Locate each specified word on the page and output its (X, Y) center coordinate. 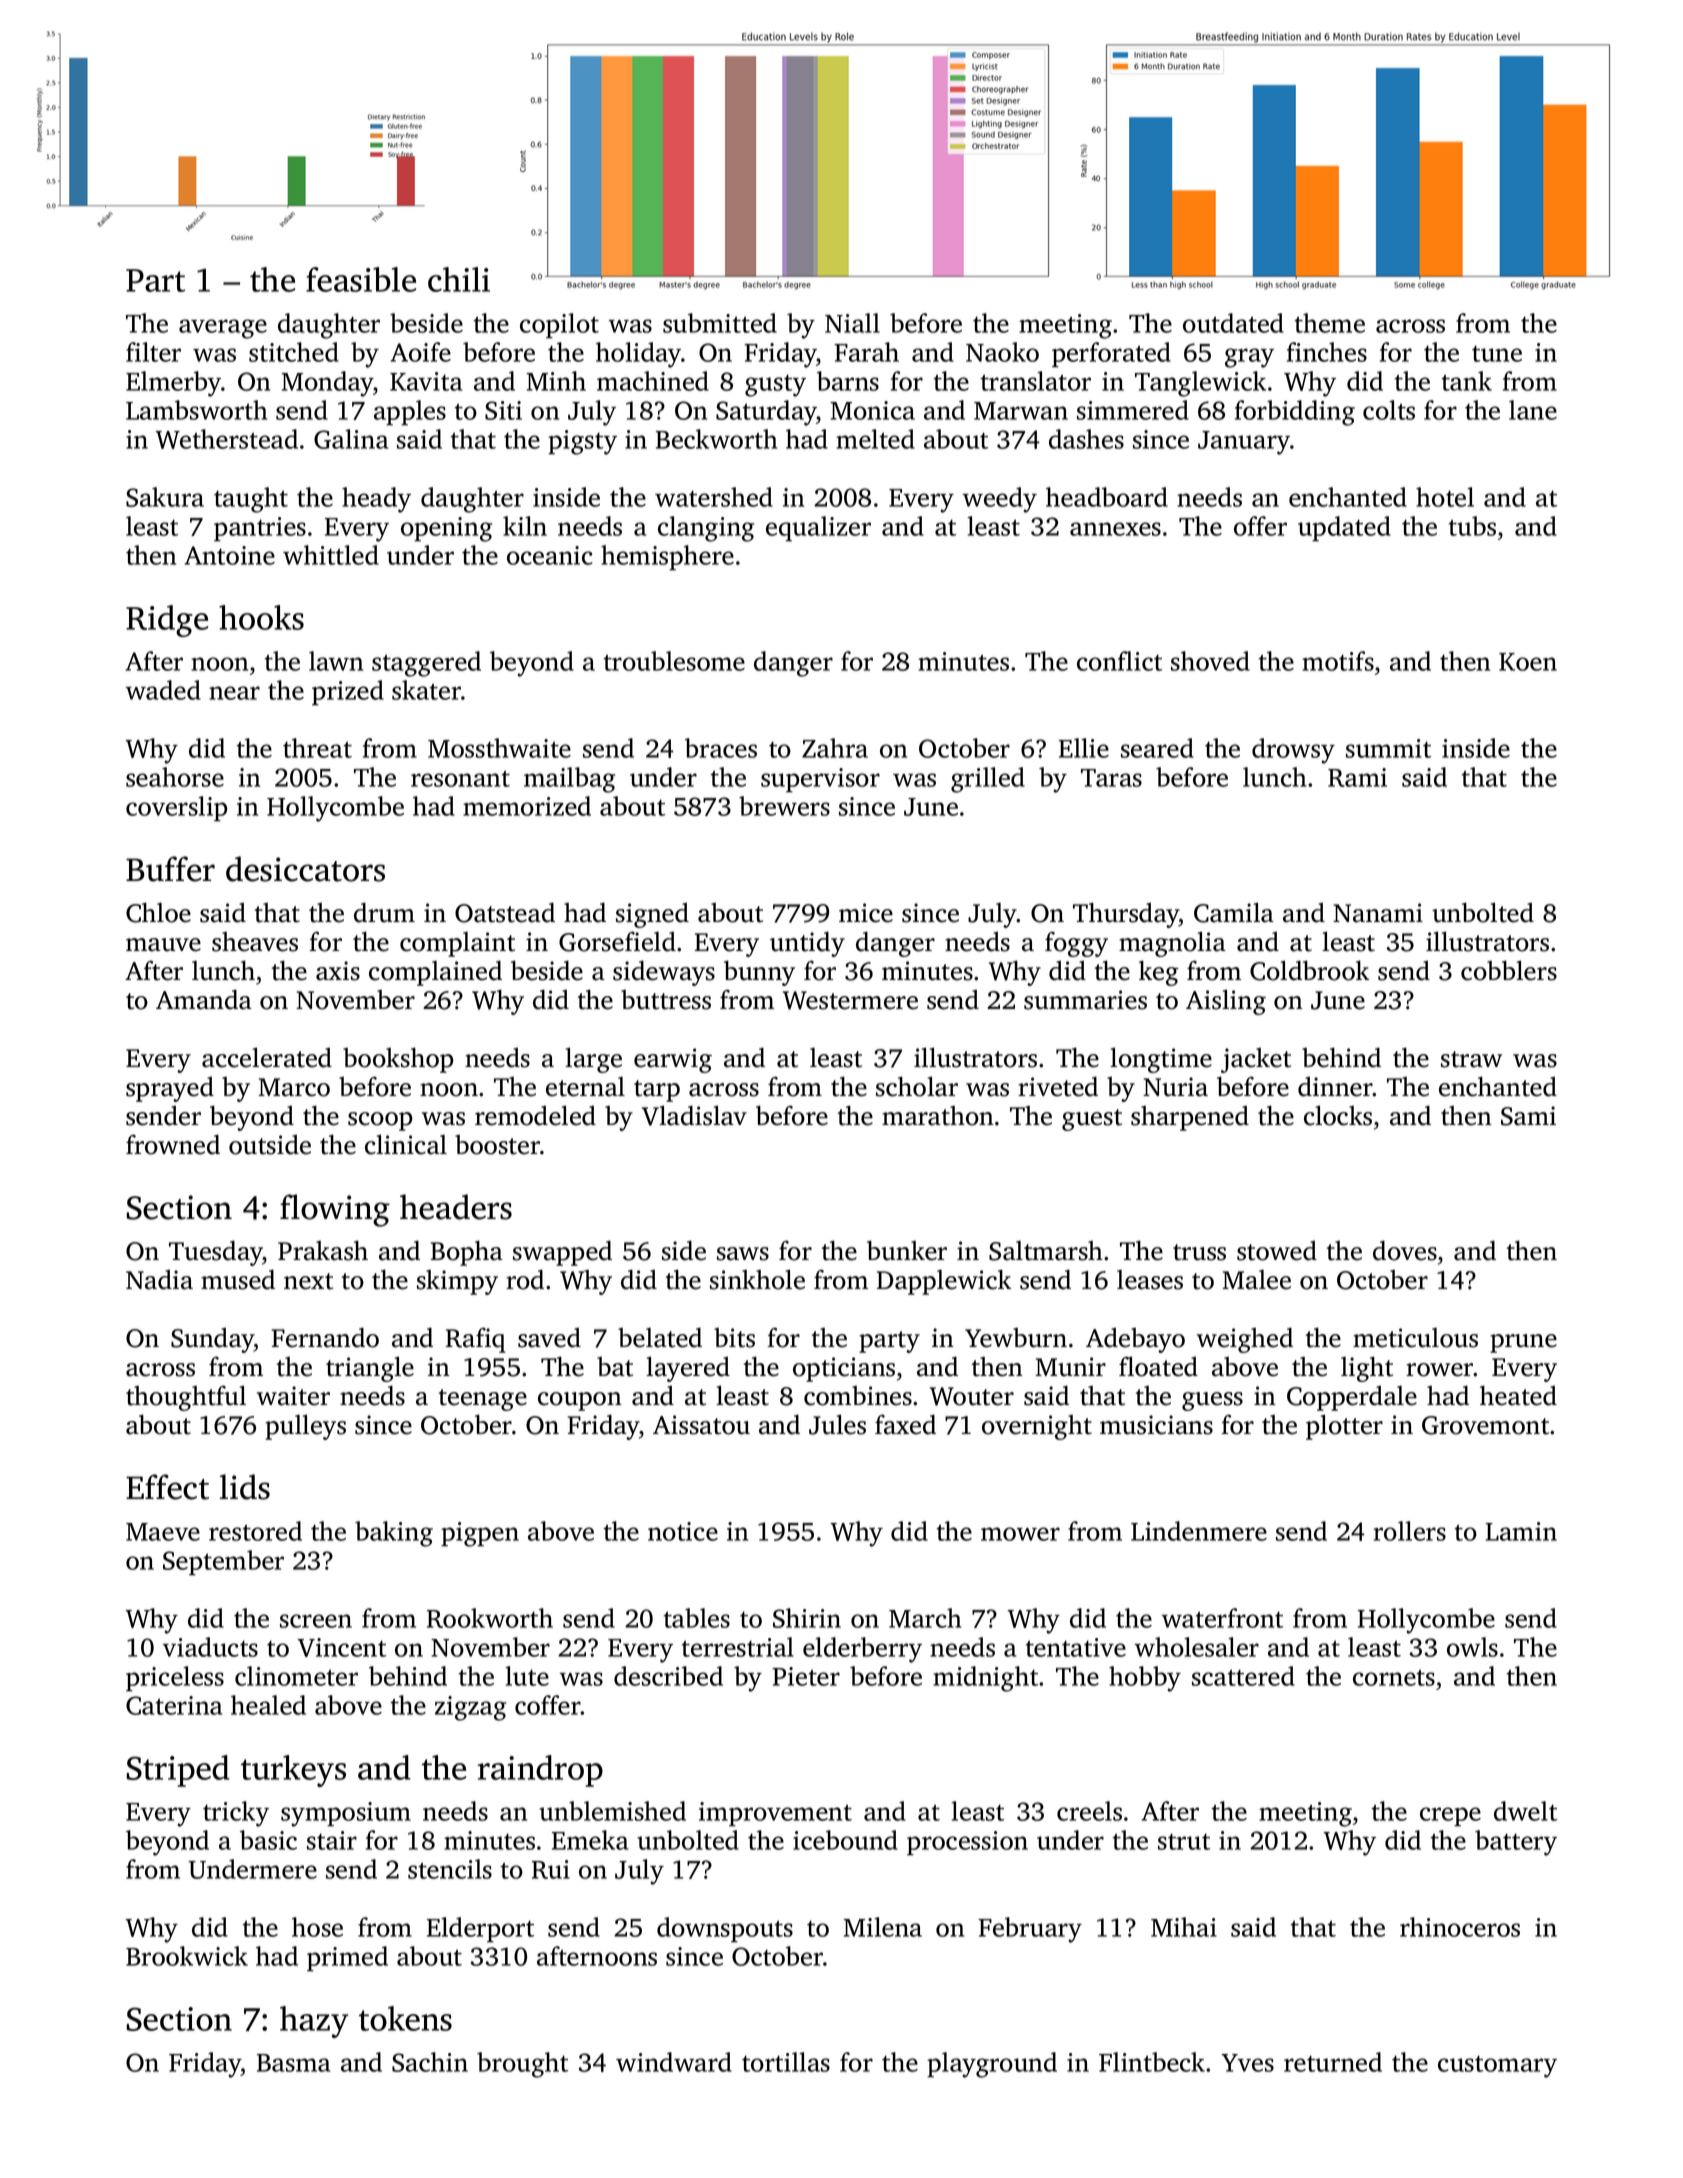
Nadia (159, 1280)
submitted (720, 323)
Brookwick (187, 1956)
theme (1330, 323)
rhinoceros (1460, 1927)
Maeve (163, 1532)
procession (967, 1843)
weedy (1000, 500)
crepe (1450, 1817)
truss (1199, 1252)
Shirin (807, 1618)
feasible (361, 279)
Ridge (167, 621)
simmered (1133, 410)
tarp (657, 1091)
